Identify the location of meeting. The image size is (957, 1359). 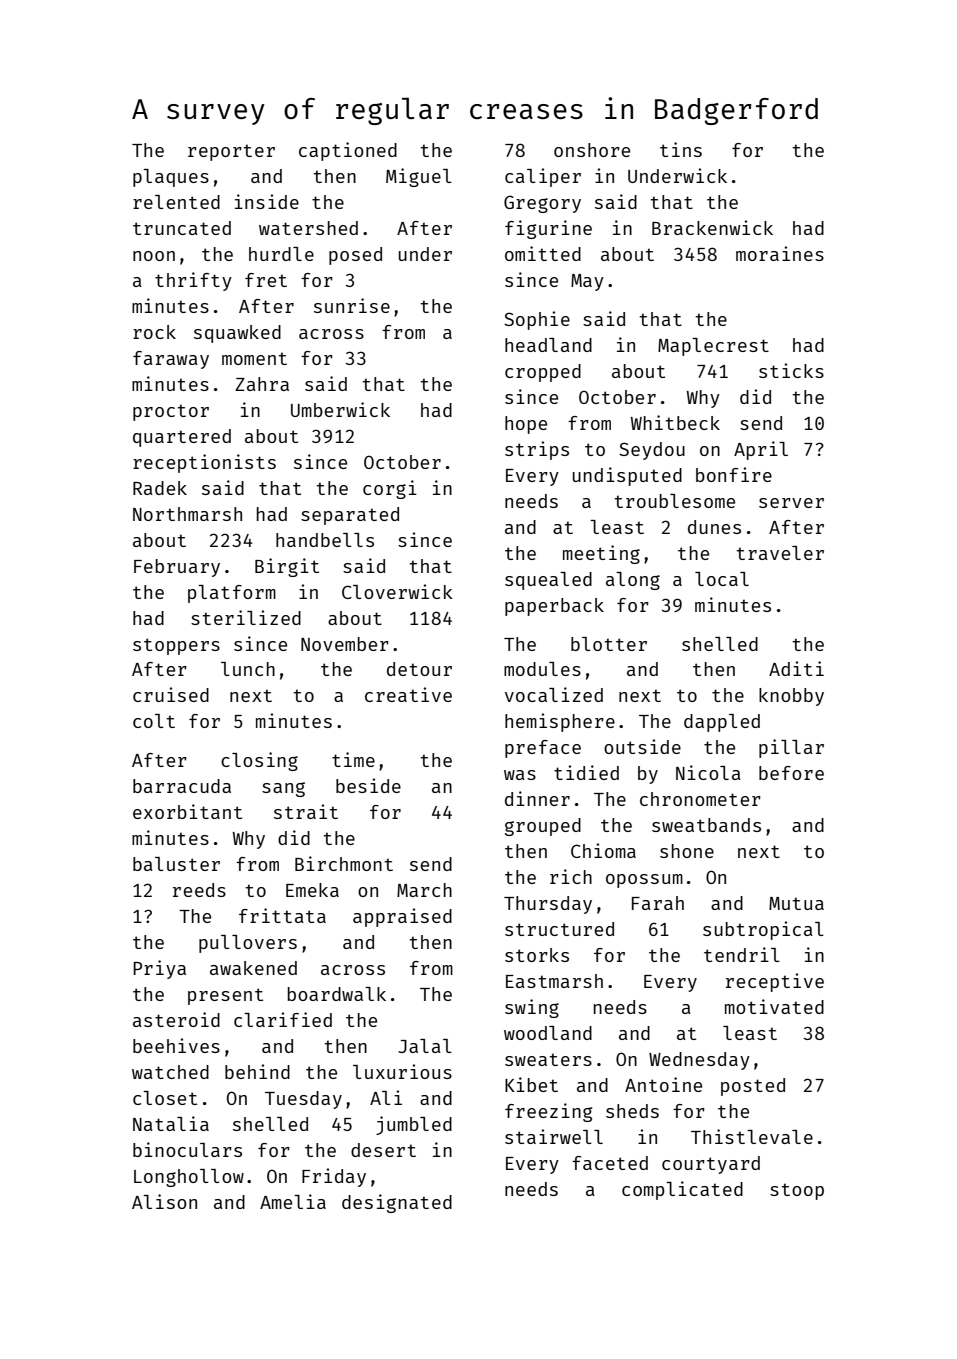
(601, 554).
